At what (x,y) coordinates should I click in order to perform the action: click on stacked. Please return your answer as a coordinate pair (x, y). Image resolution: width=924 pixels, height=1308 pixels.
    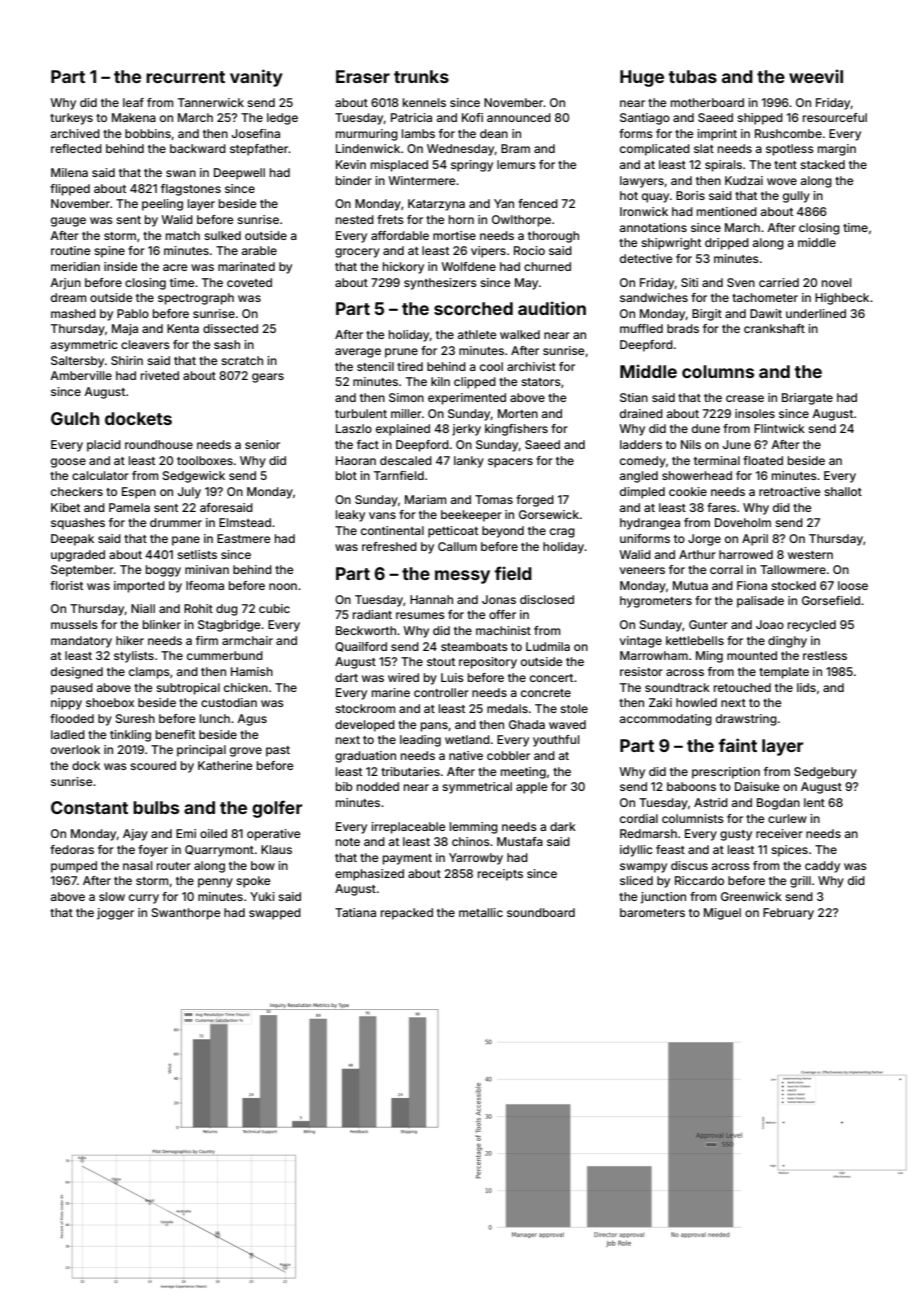
    Looking at the image, I should click on (822, 164).
